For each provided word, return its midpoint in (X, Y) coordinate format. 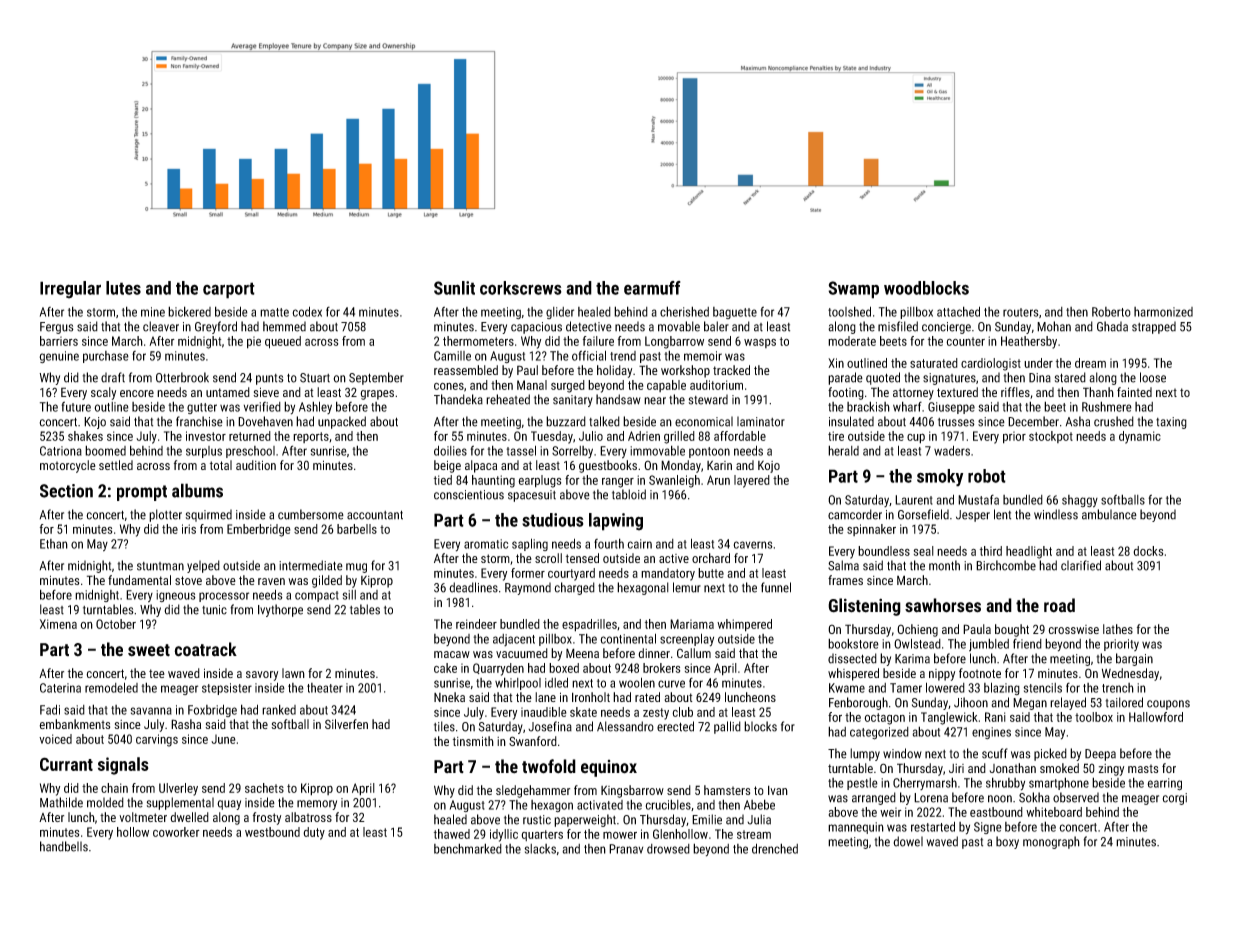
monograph (1051, 842)
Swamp (853, 290)
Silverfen (346, 724)
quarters (542, 835)
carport (229, 290)
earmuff (652, 288)
